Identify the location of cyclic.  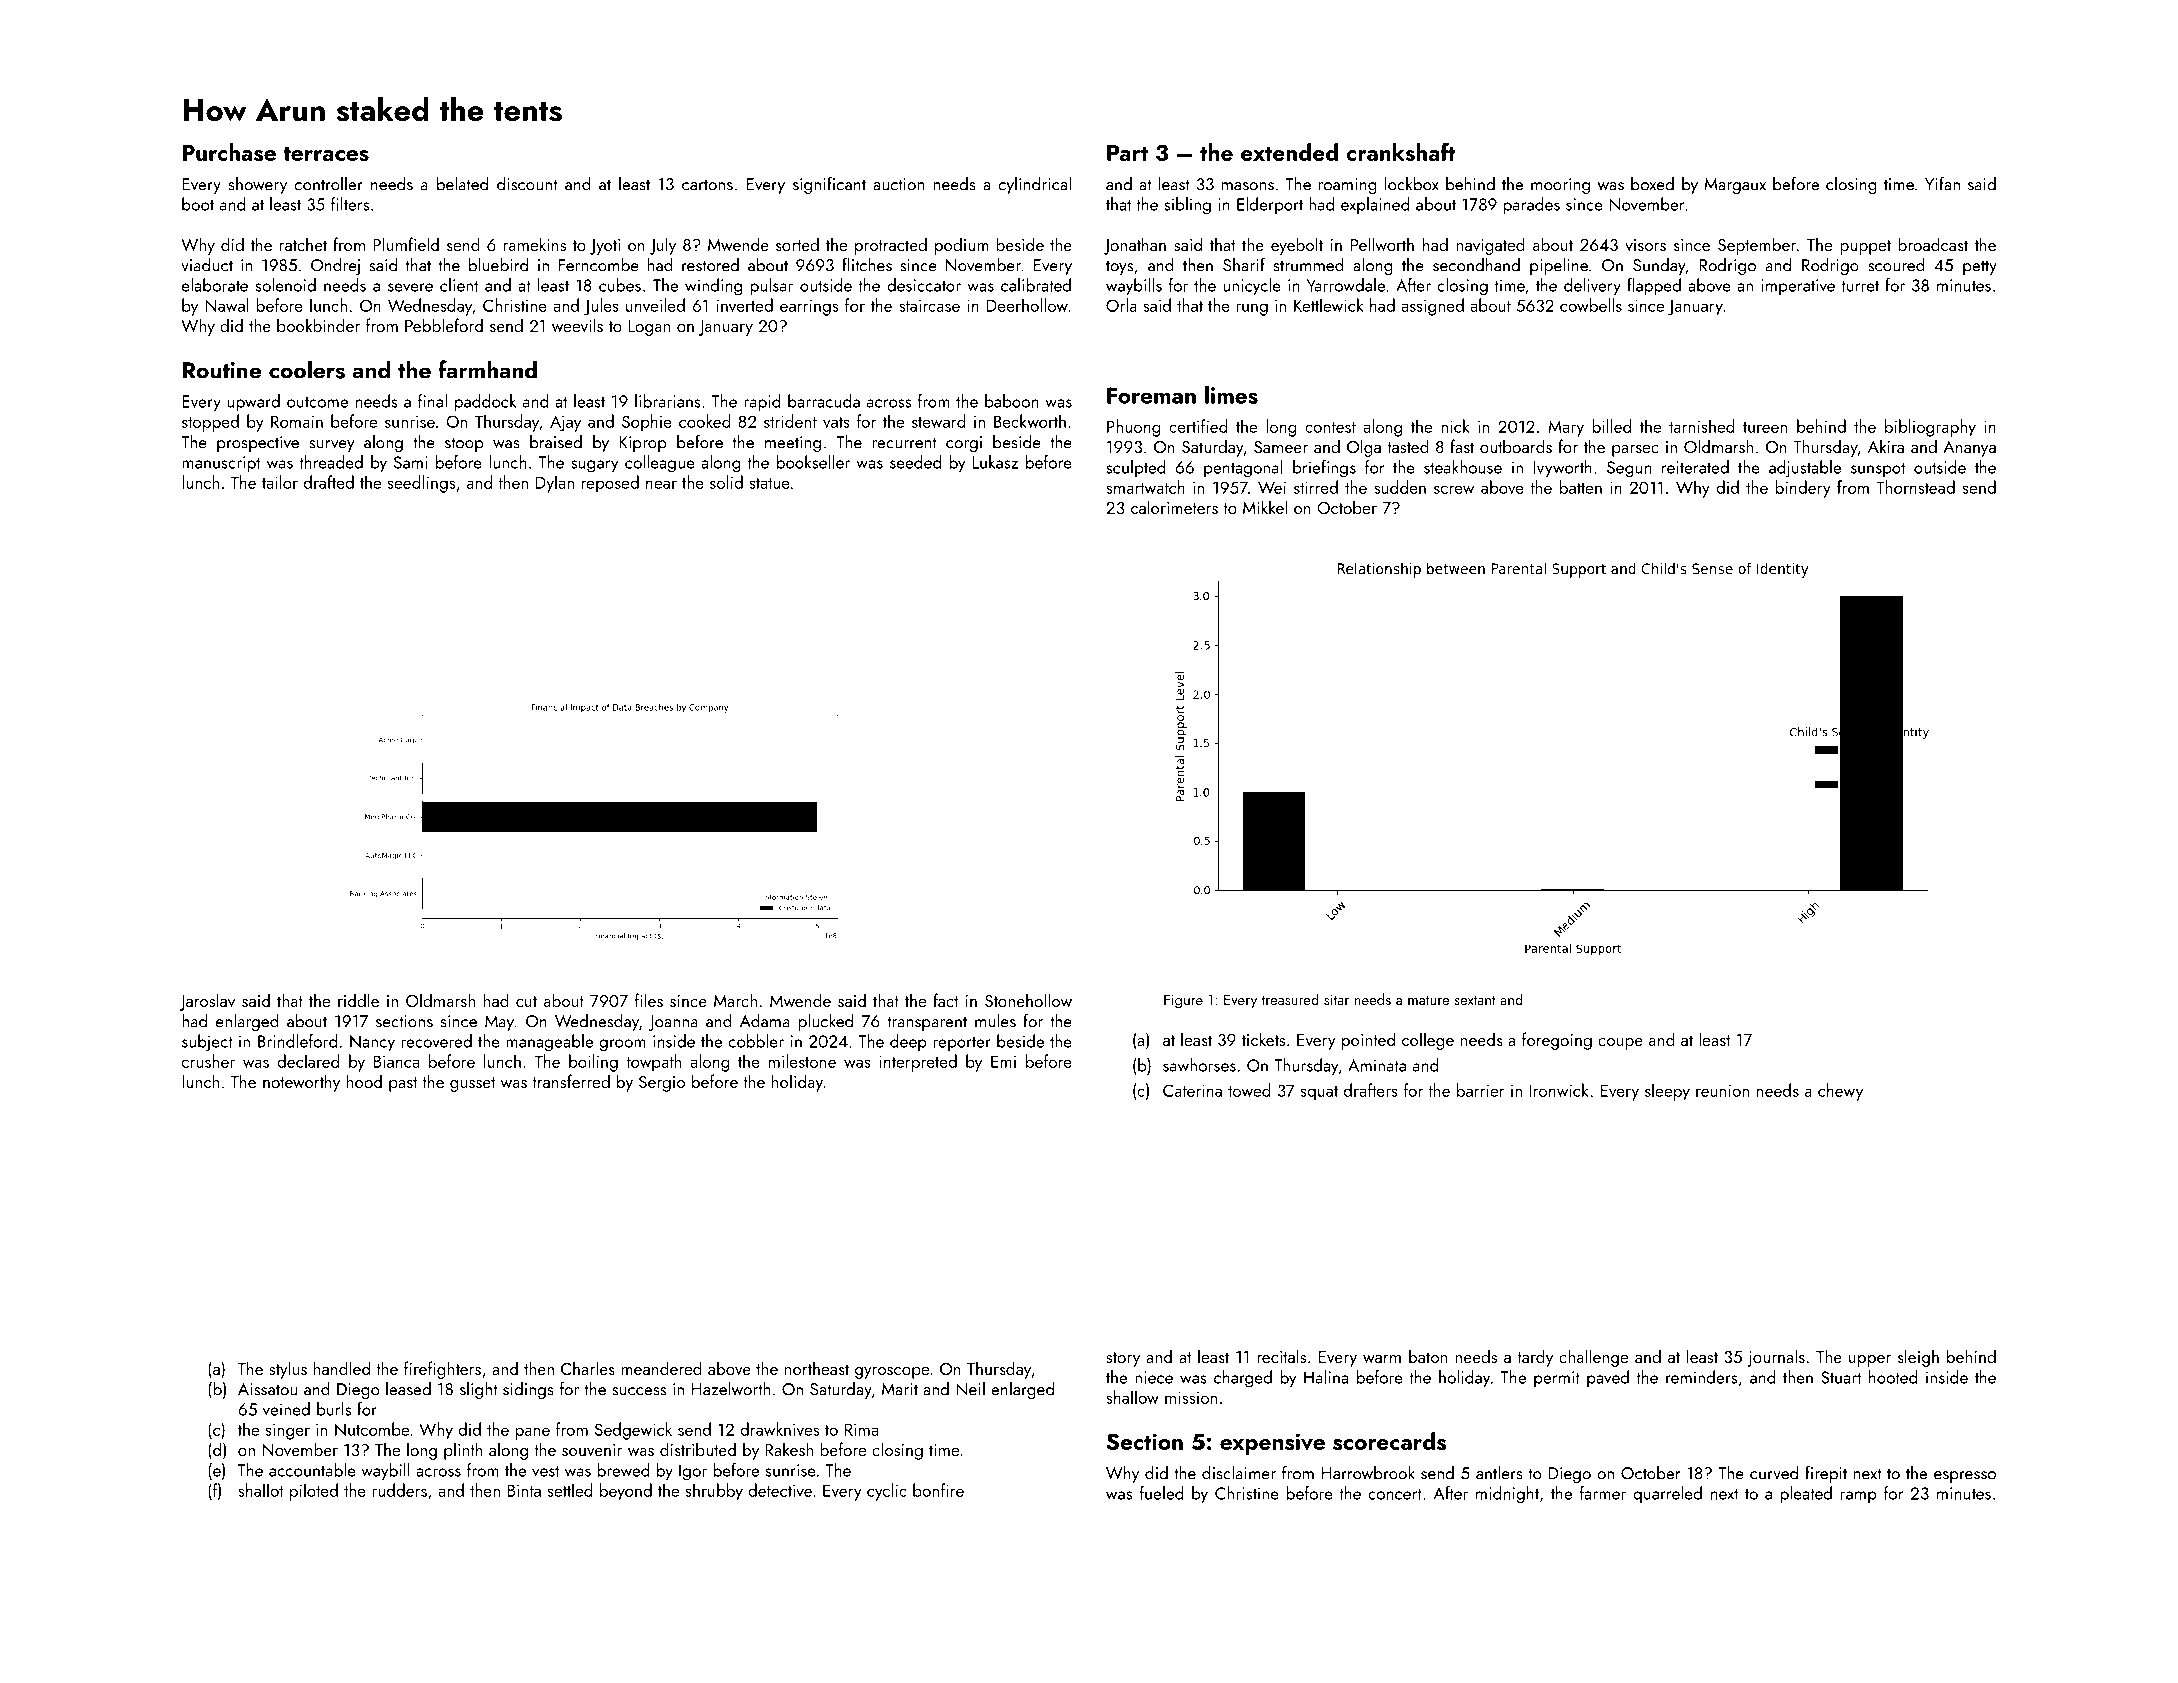
(887, 1492).
